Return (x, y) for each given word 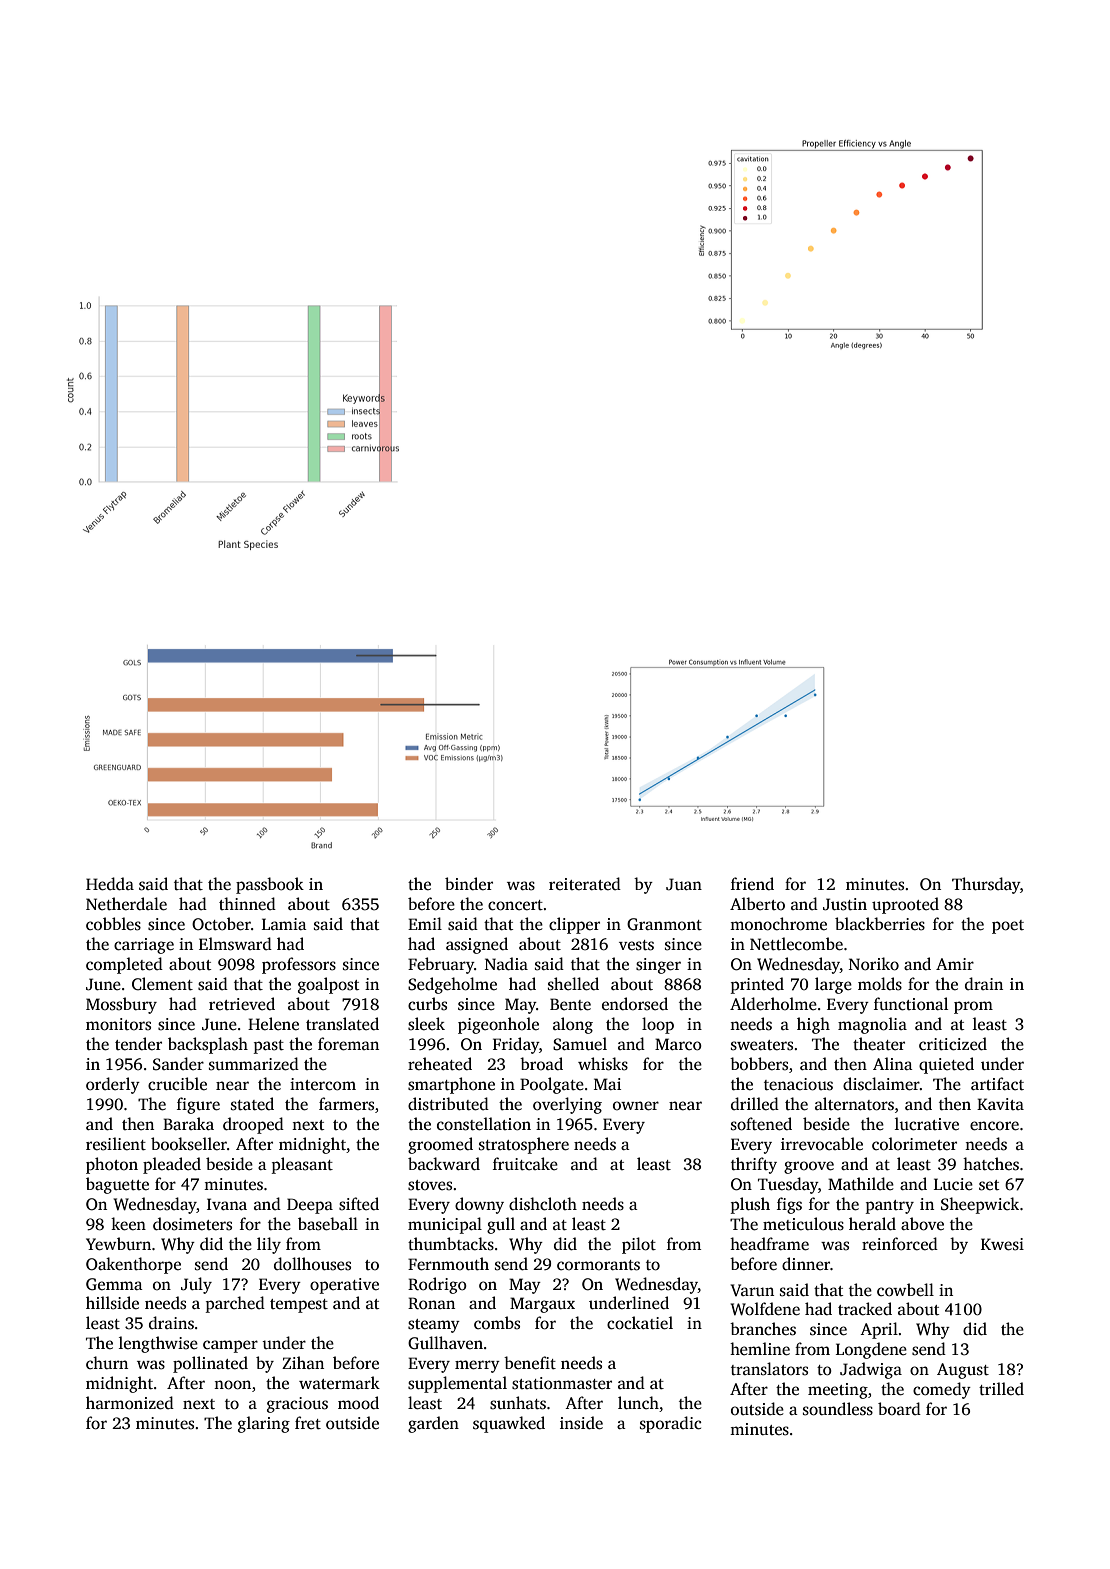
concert (515, 905)
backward (444, 1164)
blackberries (880, 924)
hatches (991, 1164)
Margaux (542, 1305)
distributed (448, 1104)
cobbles (113, 924)
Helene (273, 1023)
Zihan (303, 1362)
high (813, 1025)
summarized (254, 1064)
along (573, 1025)
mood (358, 1403)
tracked (865, 1308)
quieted (946, 1065)
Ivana (227, 1204)
